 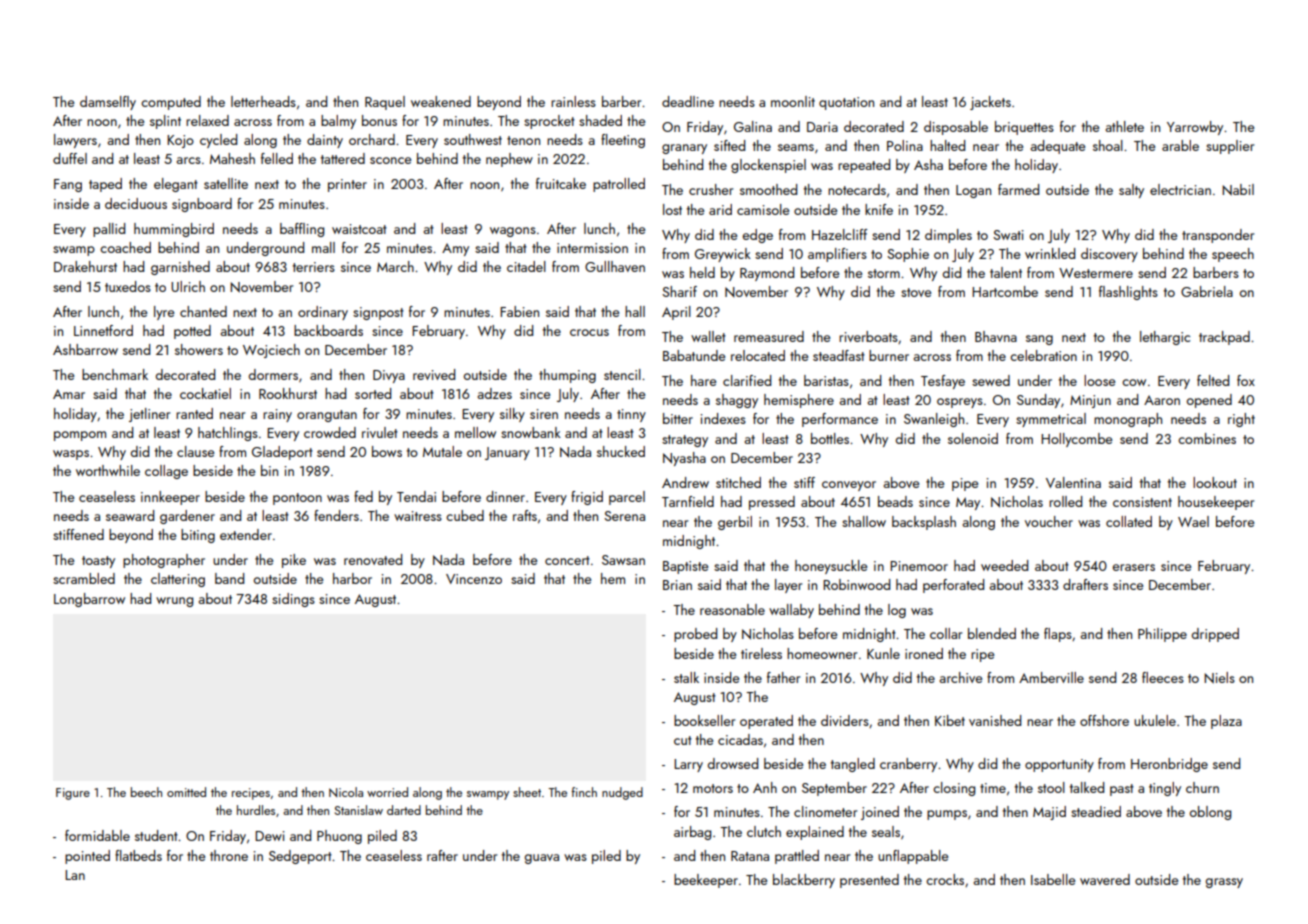 I want to click on Nicola, so click(x=346, y=792).
